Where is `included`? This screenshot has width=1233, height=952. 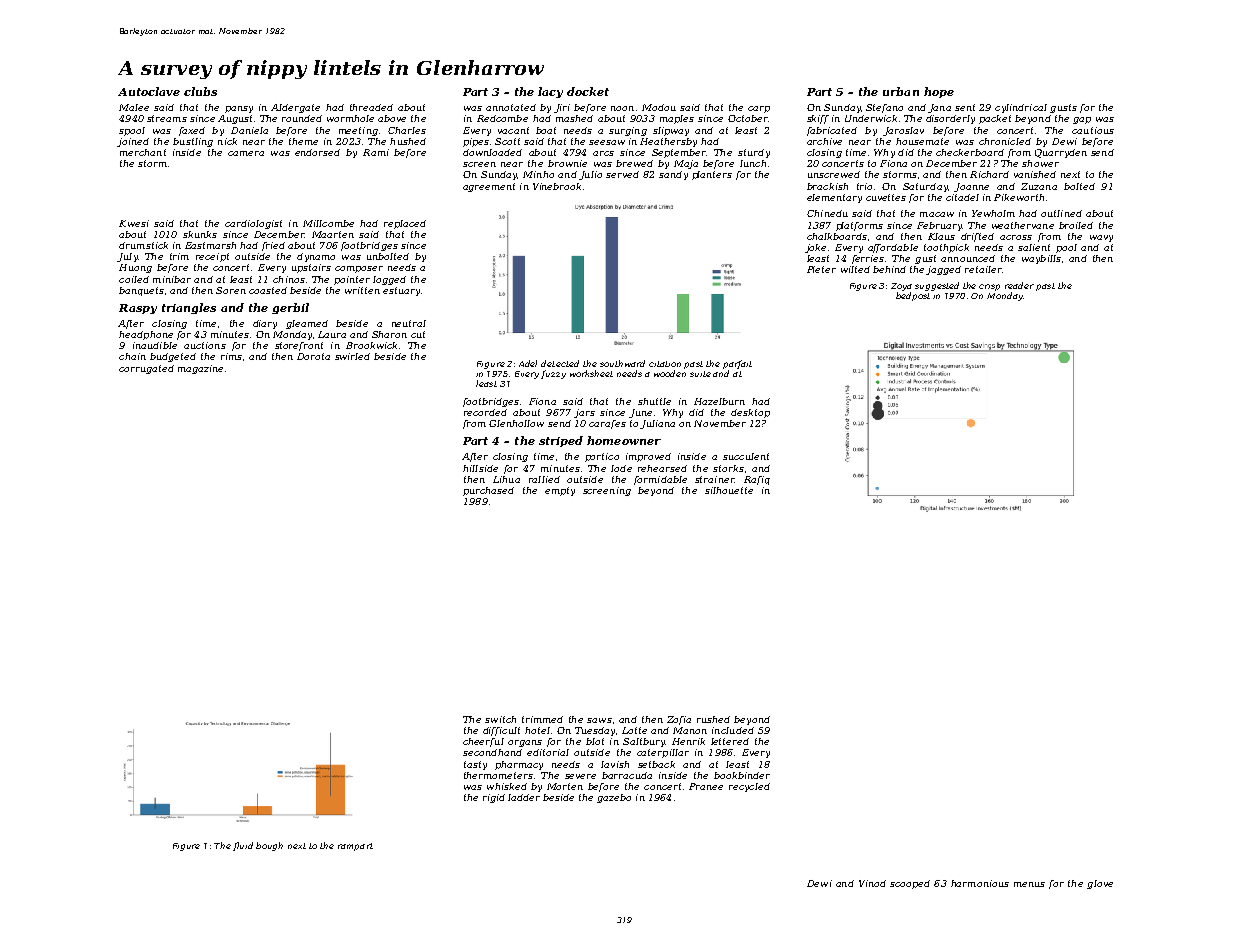
included is located at coordinates (733, 730).
